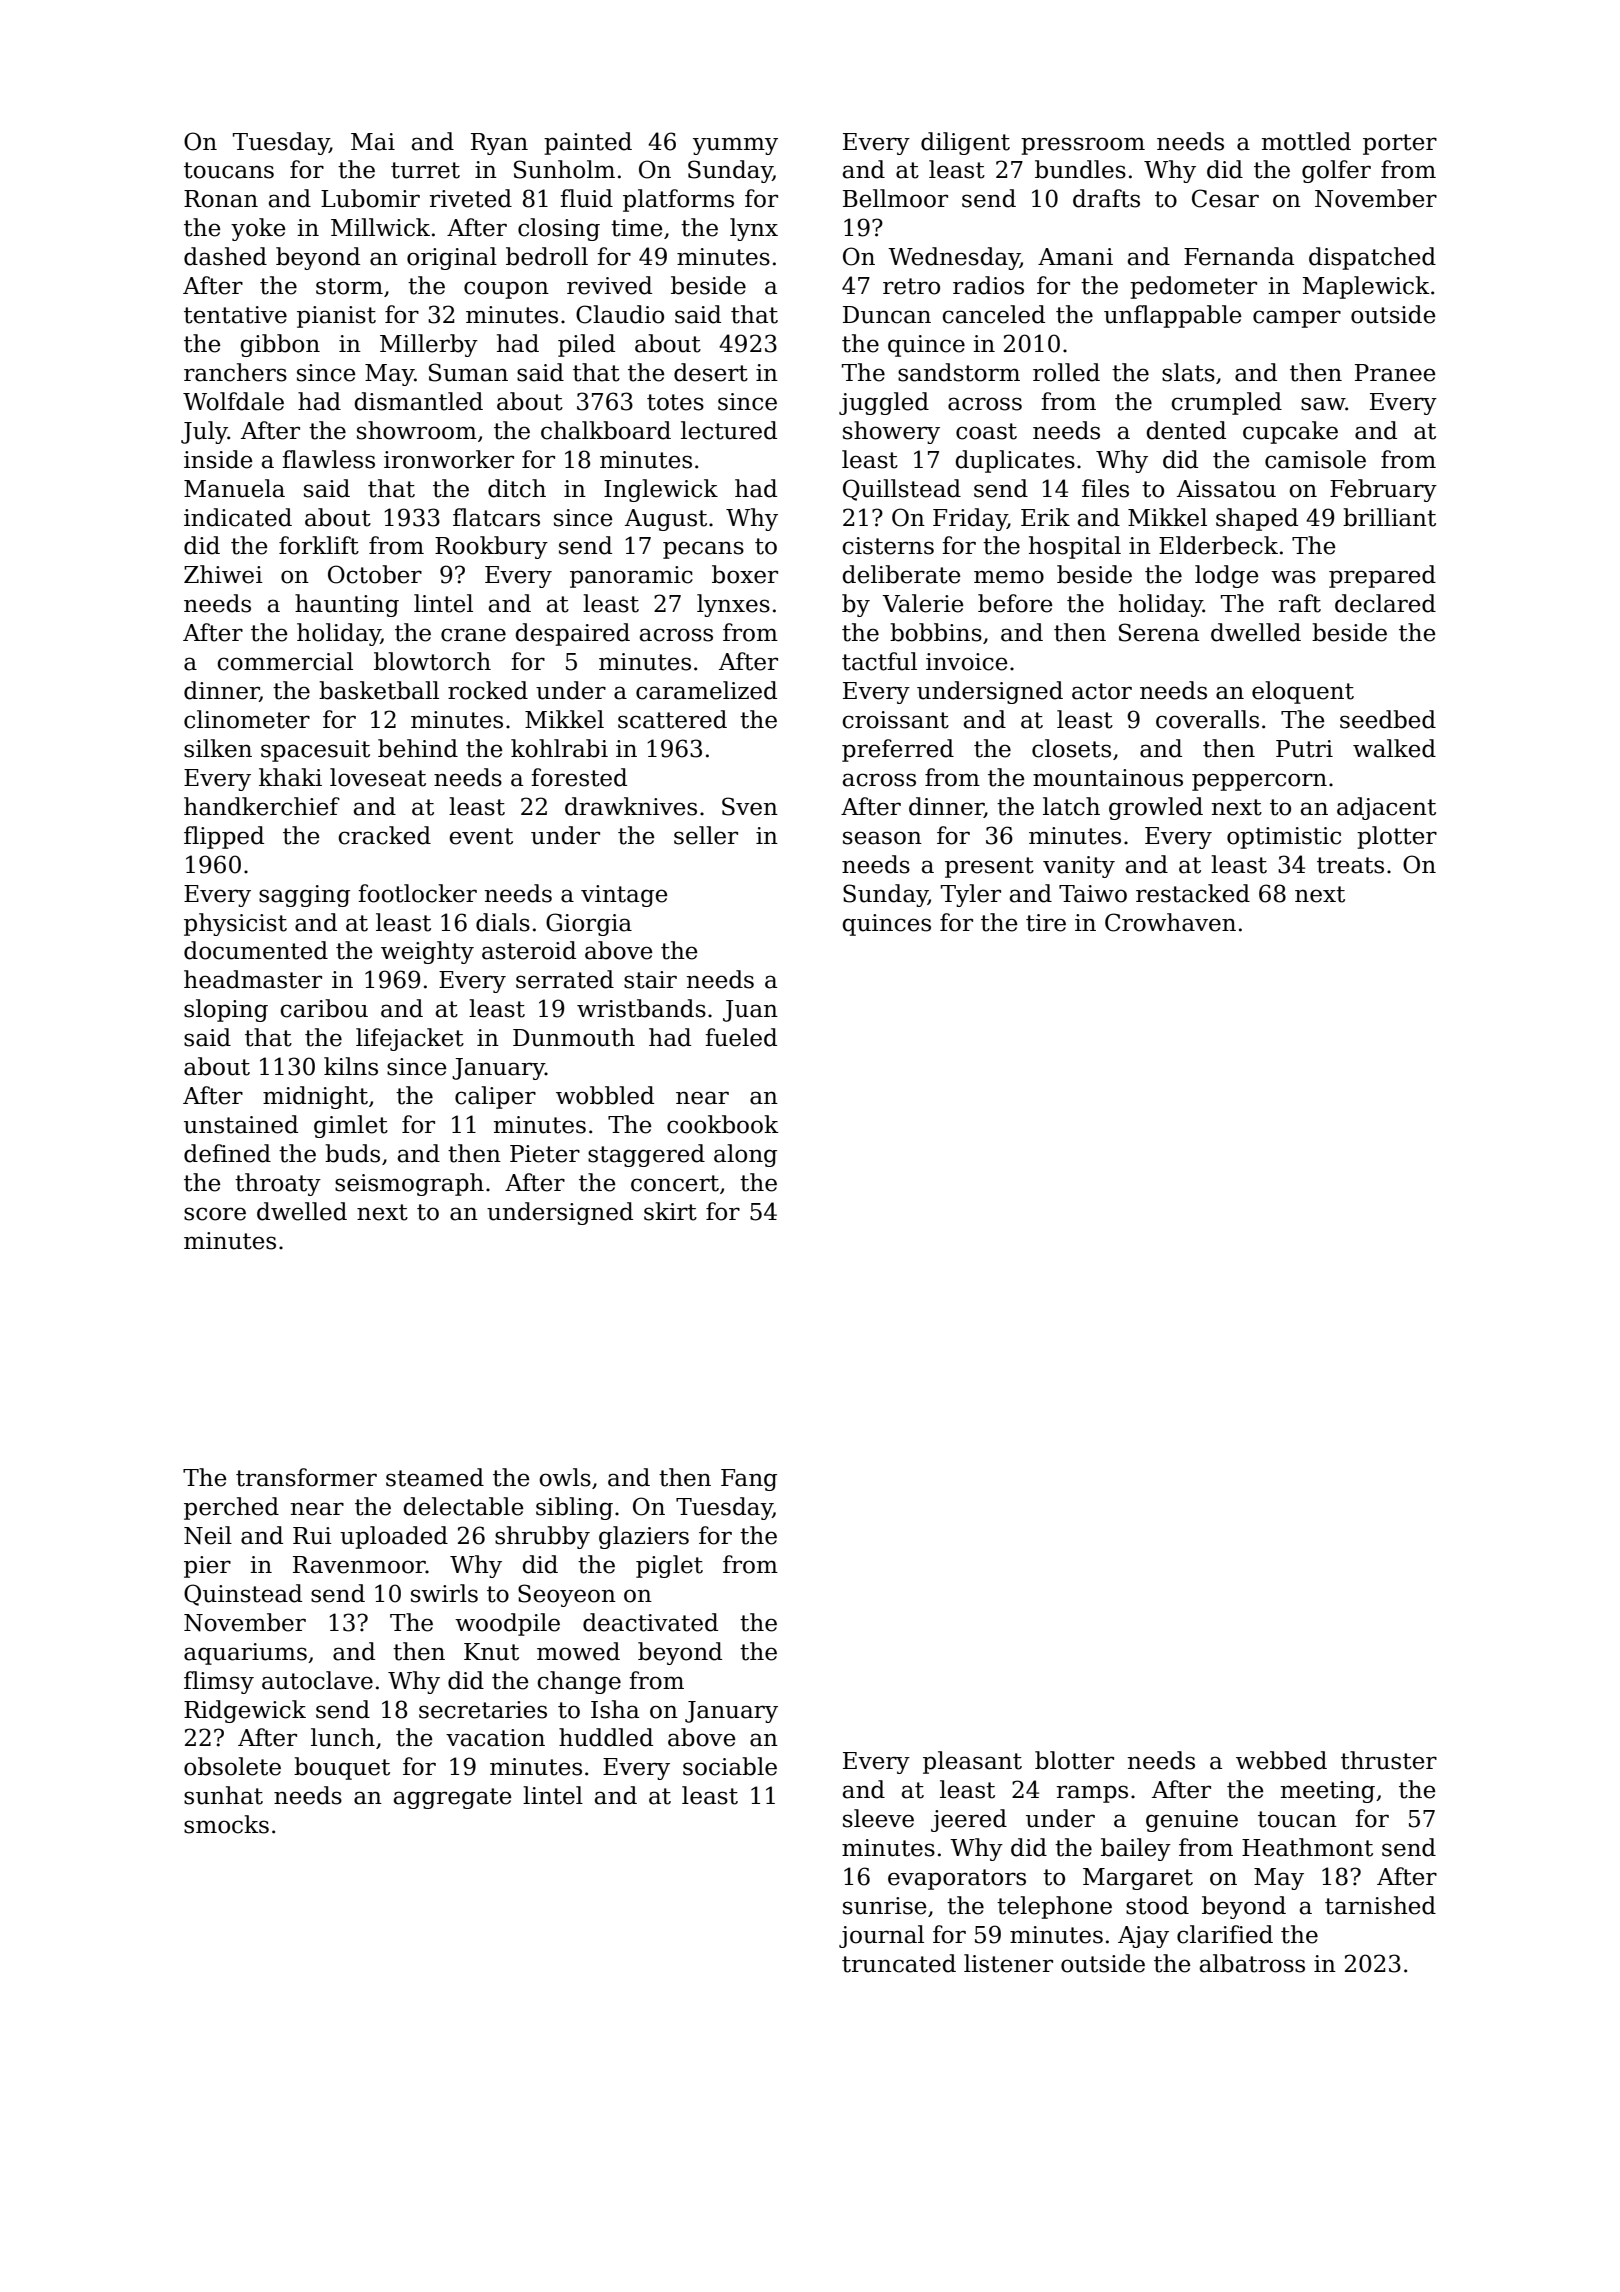 The width and height of the image is (1620, 2292). I want to click on aggregate, so click(452, 1798).
